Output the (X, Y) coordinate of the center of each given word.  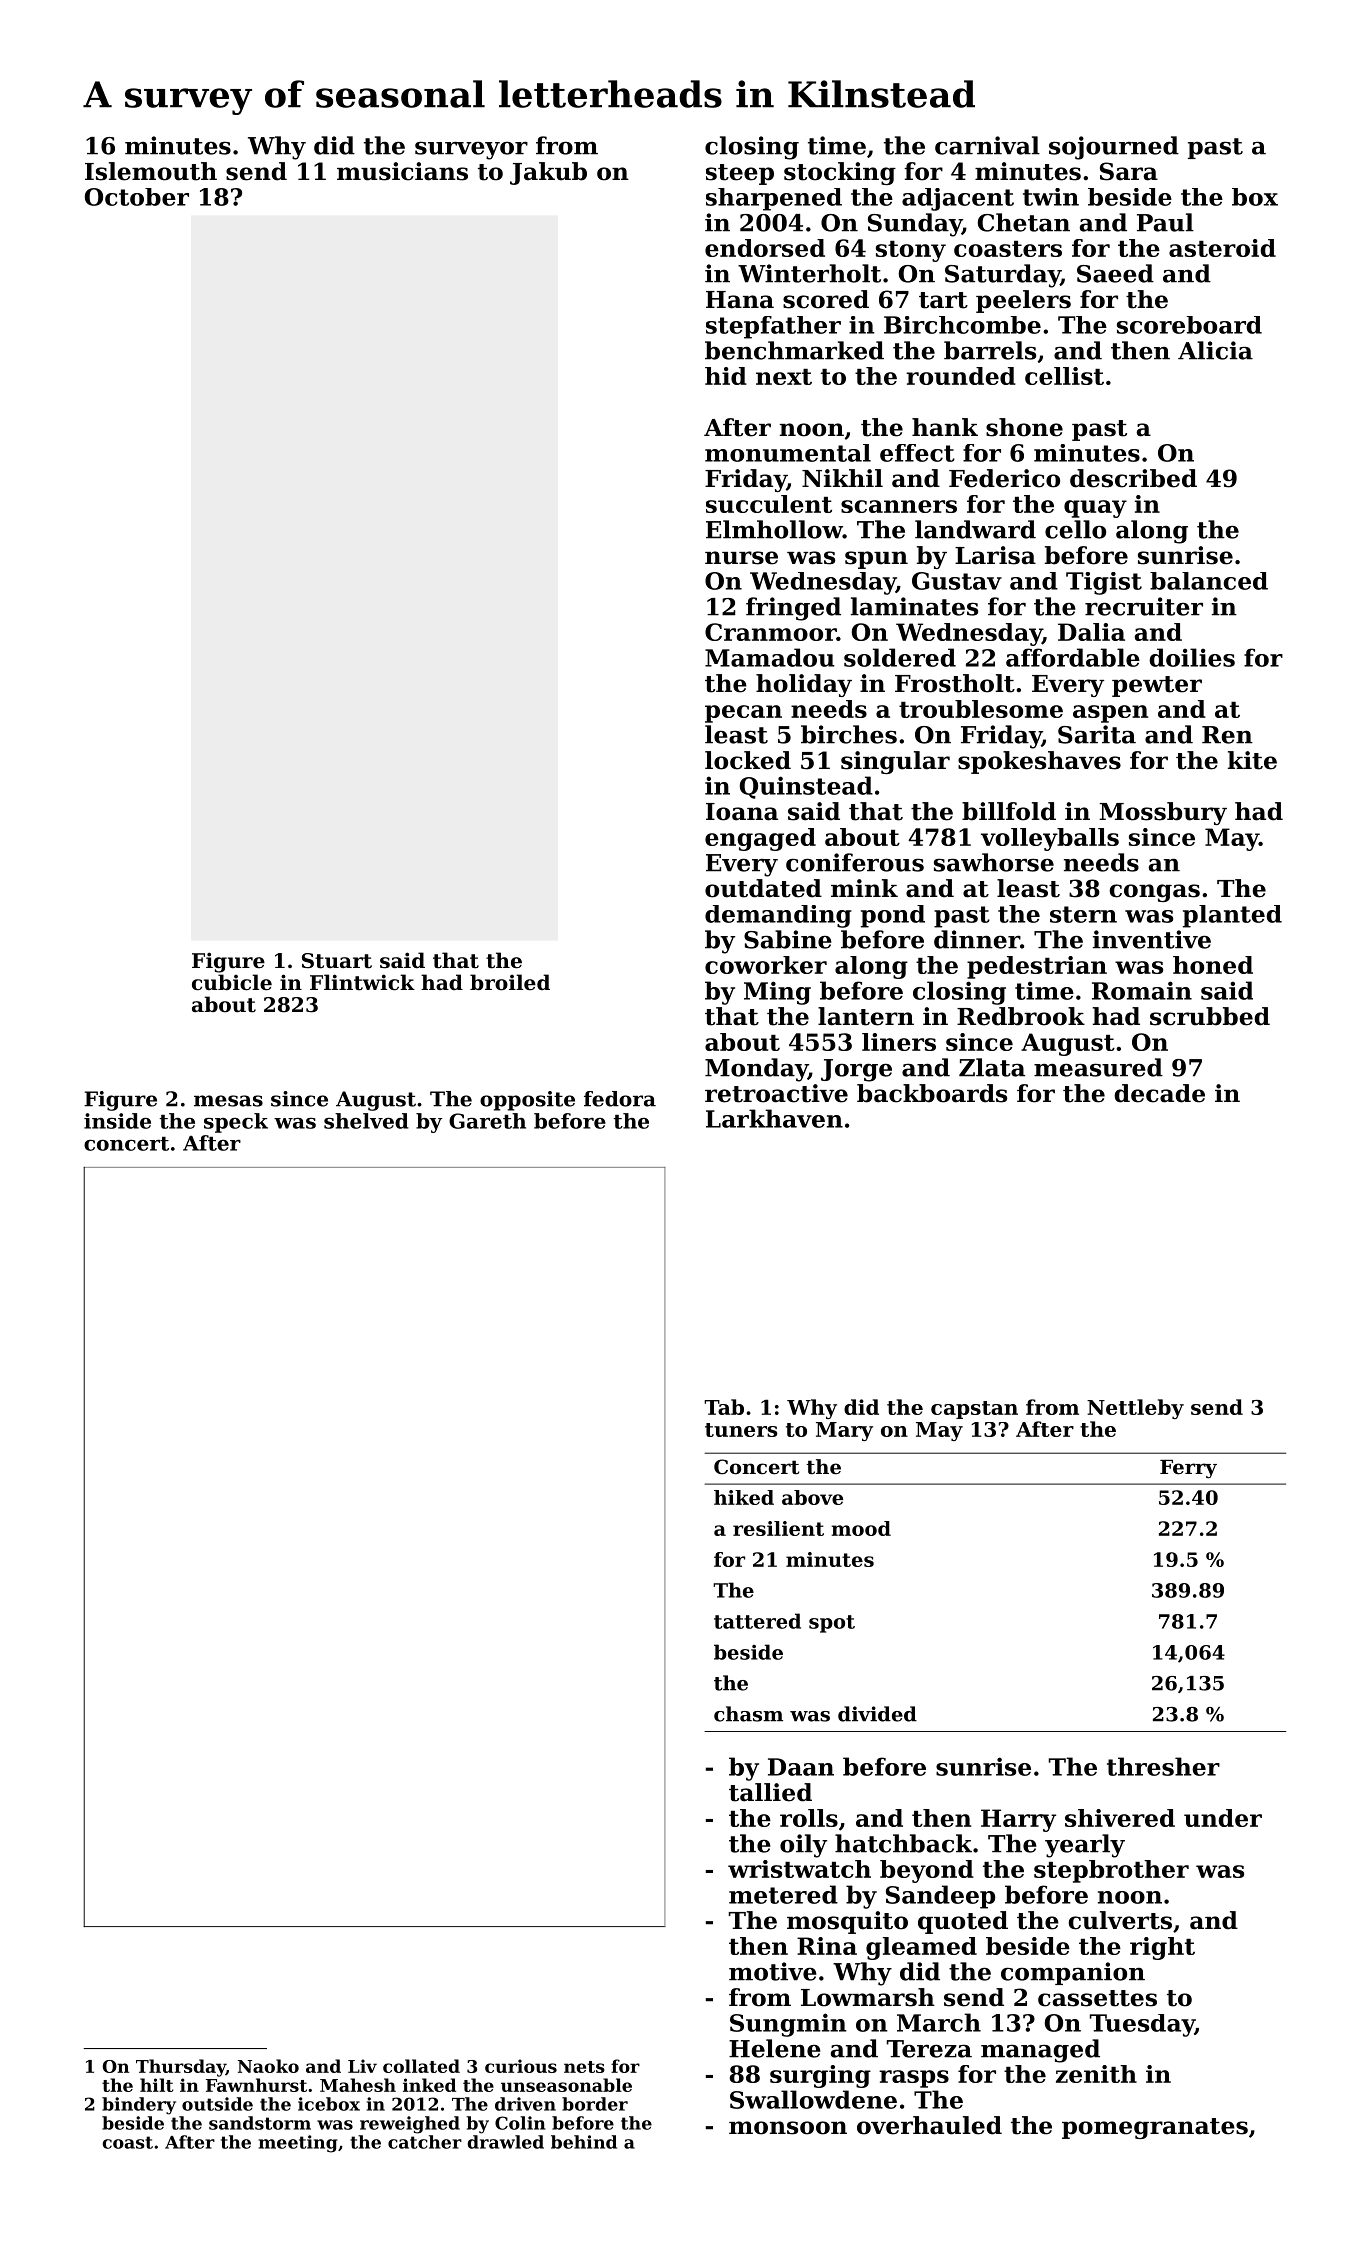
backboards (932, 1093)
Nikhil (842, 478)
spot (832, 1624)
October (137, 197)
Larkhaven (774, 1118)
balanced (1209, 581)
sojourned (1114, 148)
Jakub (548, 173)
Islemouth (151, 171)
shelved (366, 1121)
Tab (724, 1407)
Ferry (1188, 1469)
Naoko (268, 2066)
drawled (505, 2142)
